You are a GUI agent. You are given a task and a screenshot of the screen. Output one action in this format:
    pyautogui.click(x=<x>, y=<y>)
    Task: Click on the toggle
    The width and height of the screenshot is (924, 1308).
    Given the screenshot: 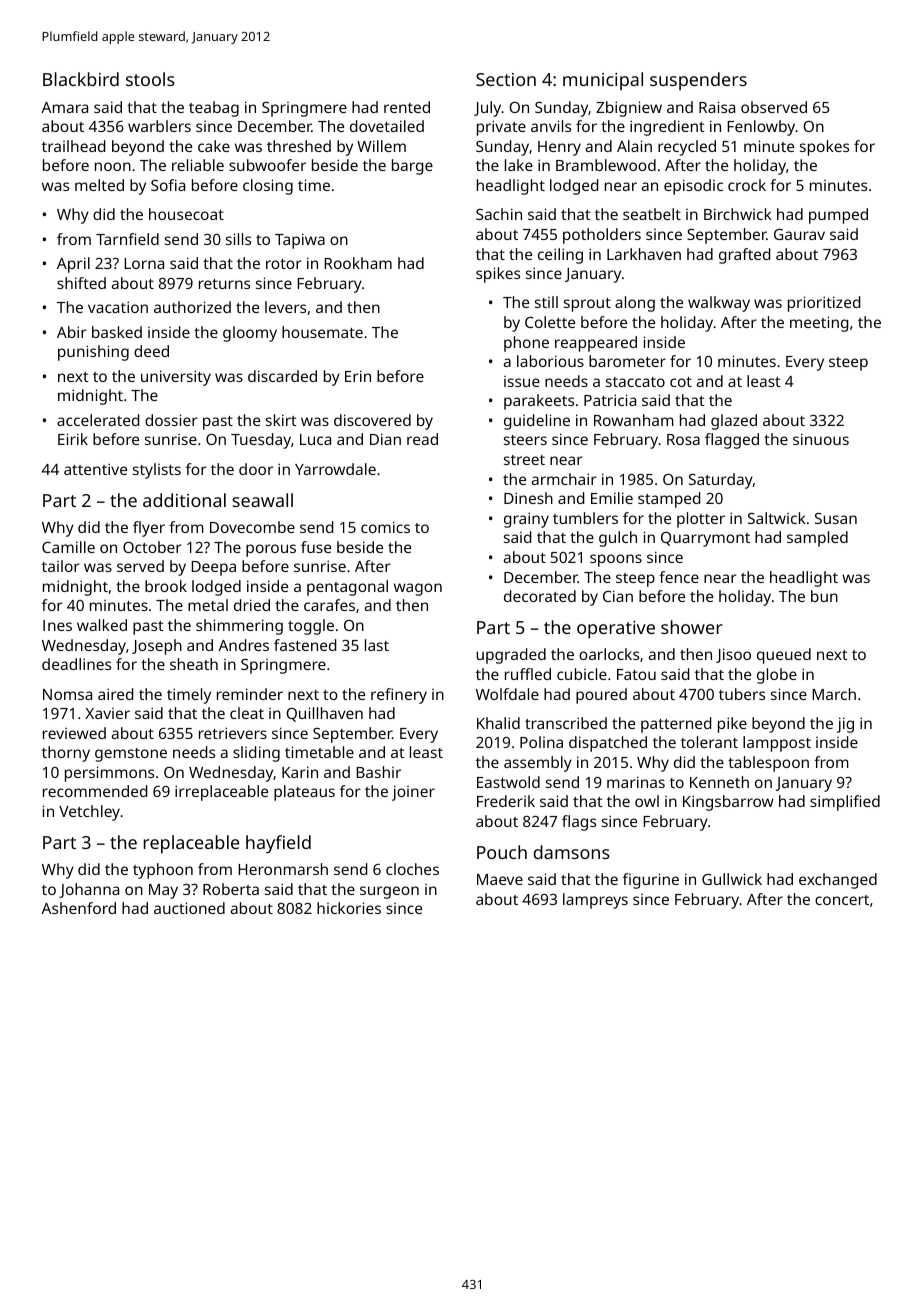 What is the action you would take?
    pyautogui.click(x=311, y=627)
